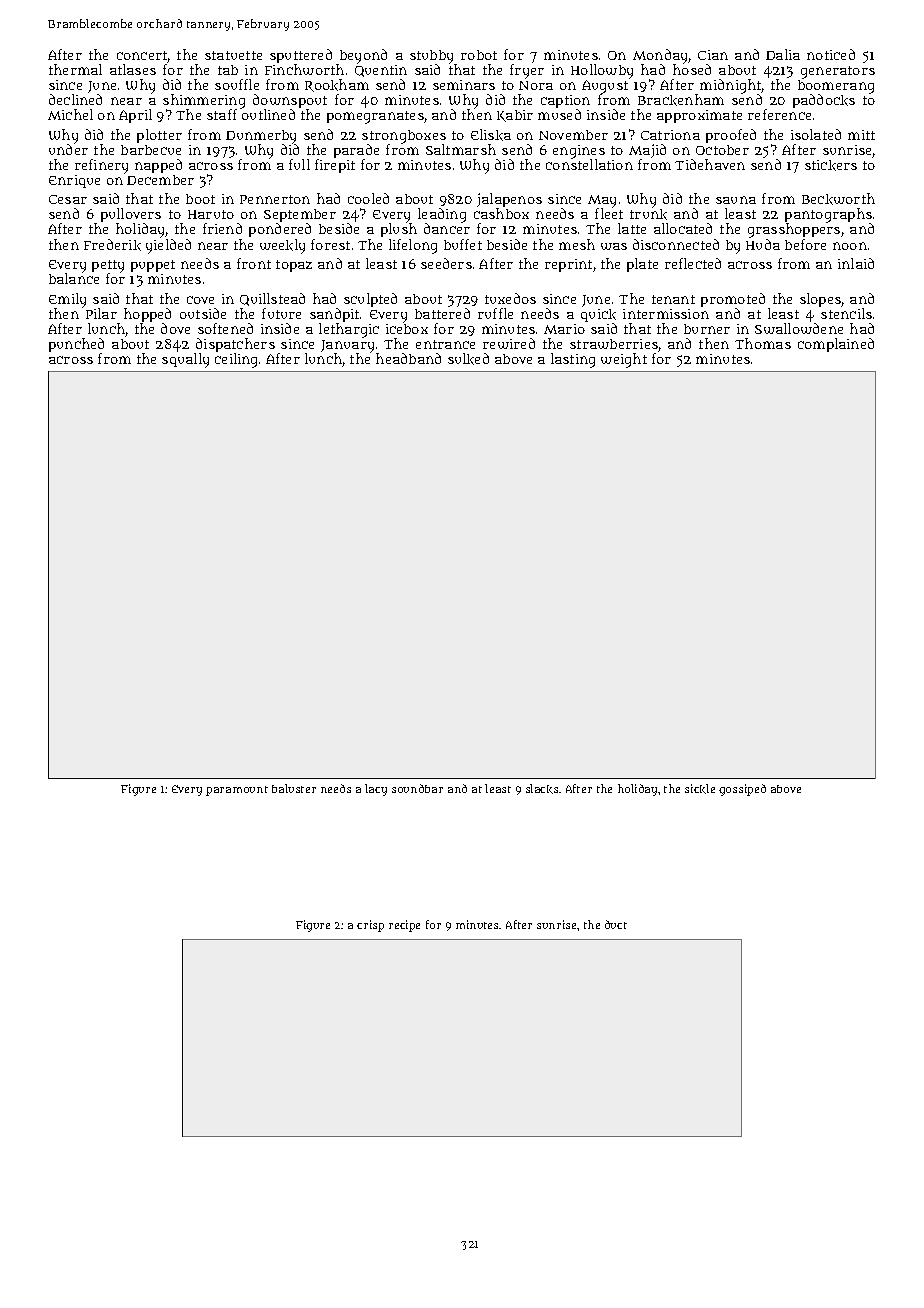 This image has height=1308, width=924. Describe the element at coordinates (681, 100) in the image. I see `Brackenham` at that location.
